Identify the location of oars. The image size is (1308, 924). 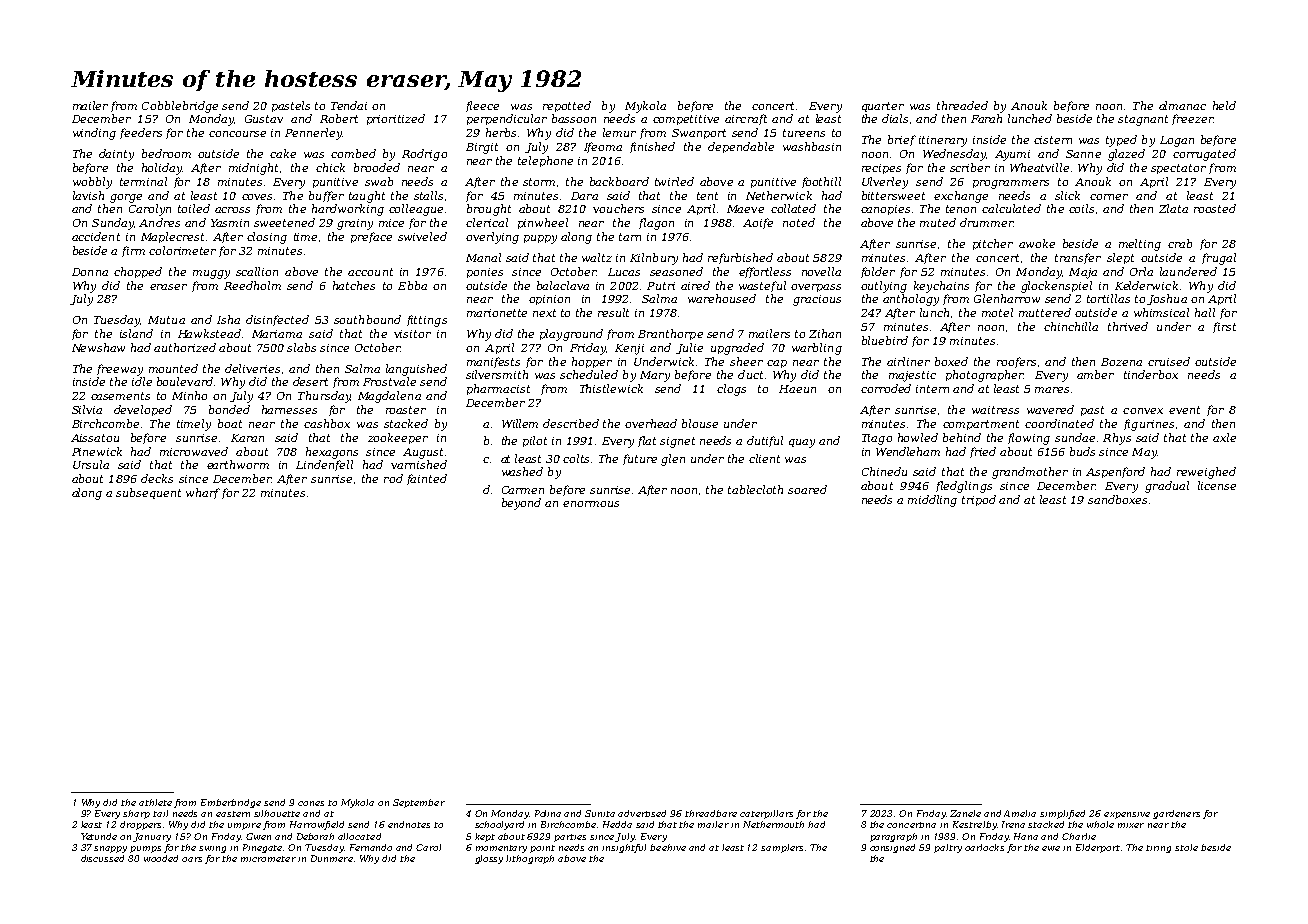
(192, 859).
